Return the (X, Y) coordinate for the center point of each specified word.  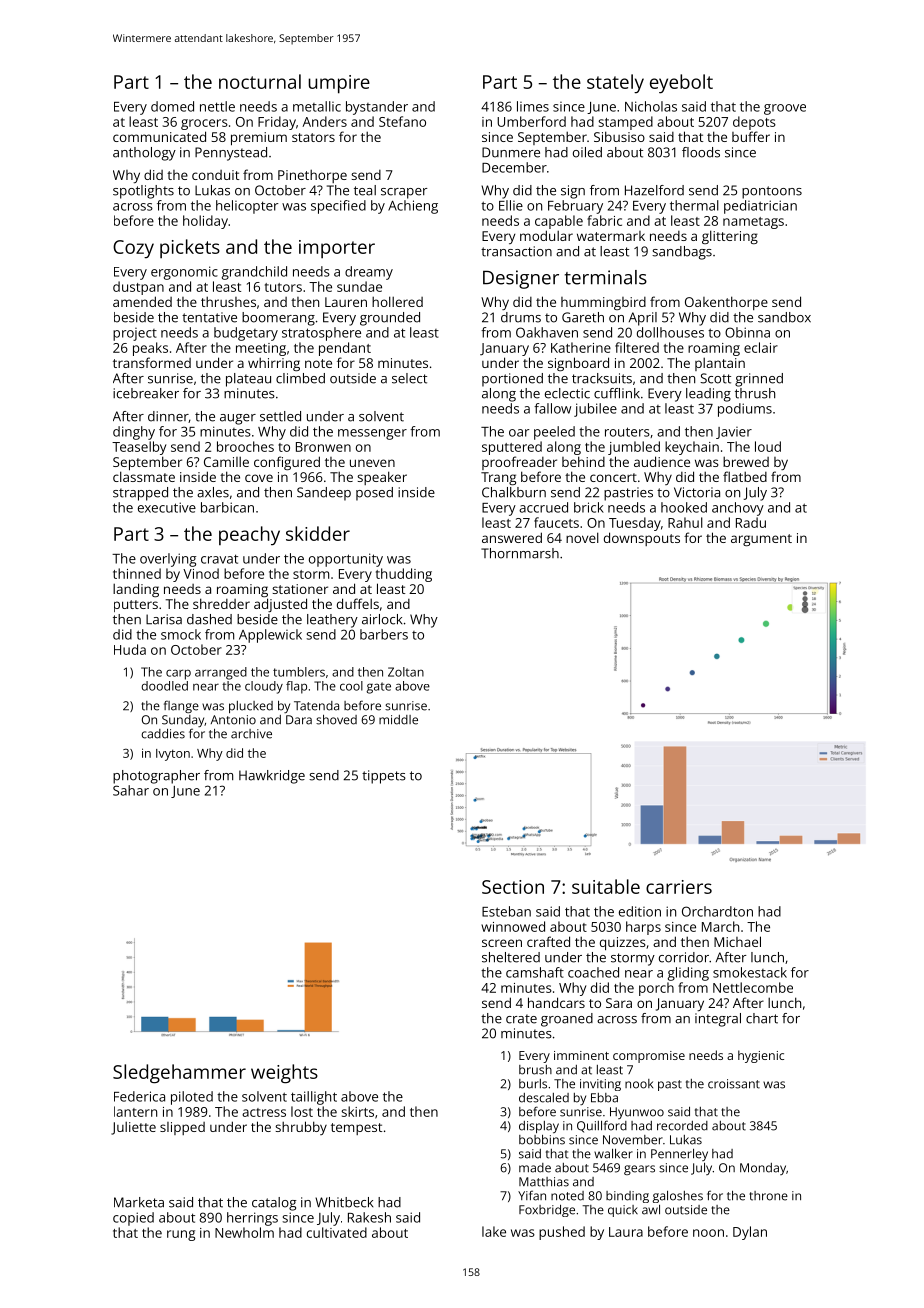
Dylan (750, 1233)
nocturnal (260, 81)
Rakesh (369, 1217)
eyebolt (681, 84)
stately (615, 84)
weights (284, 1074)
